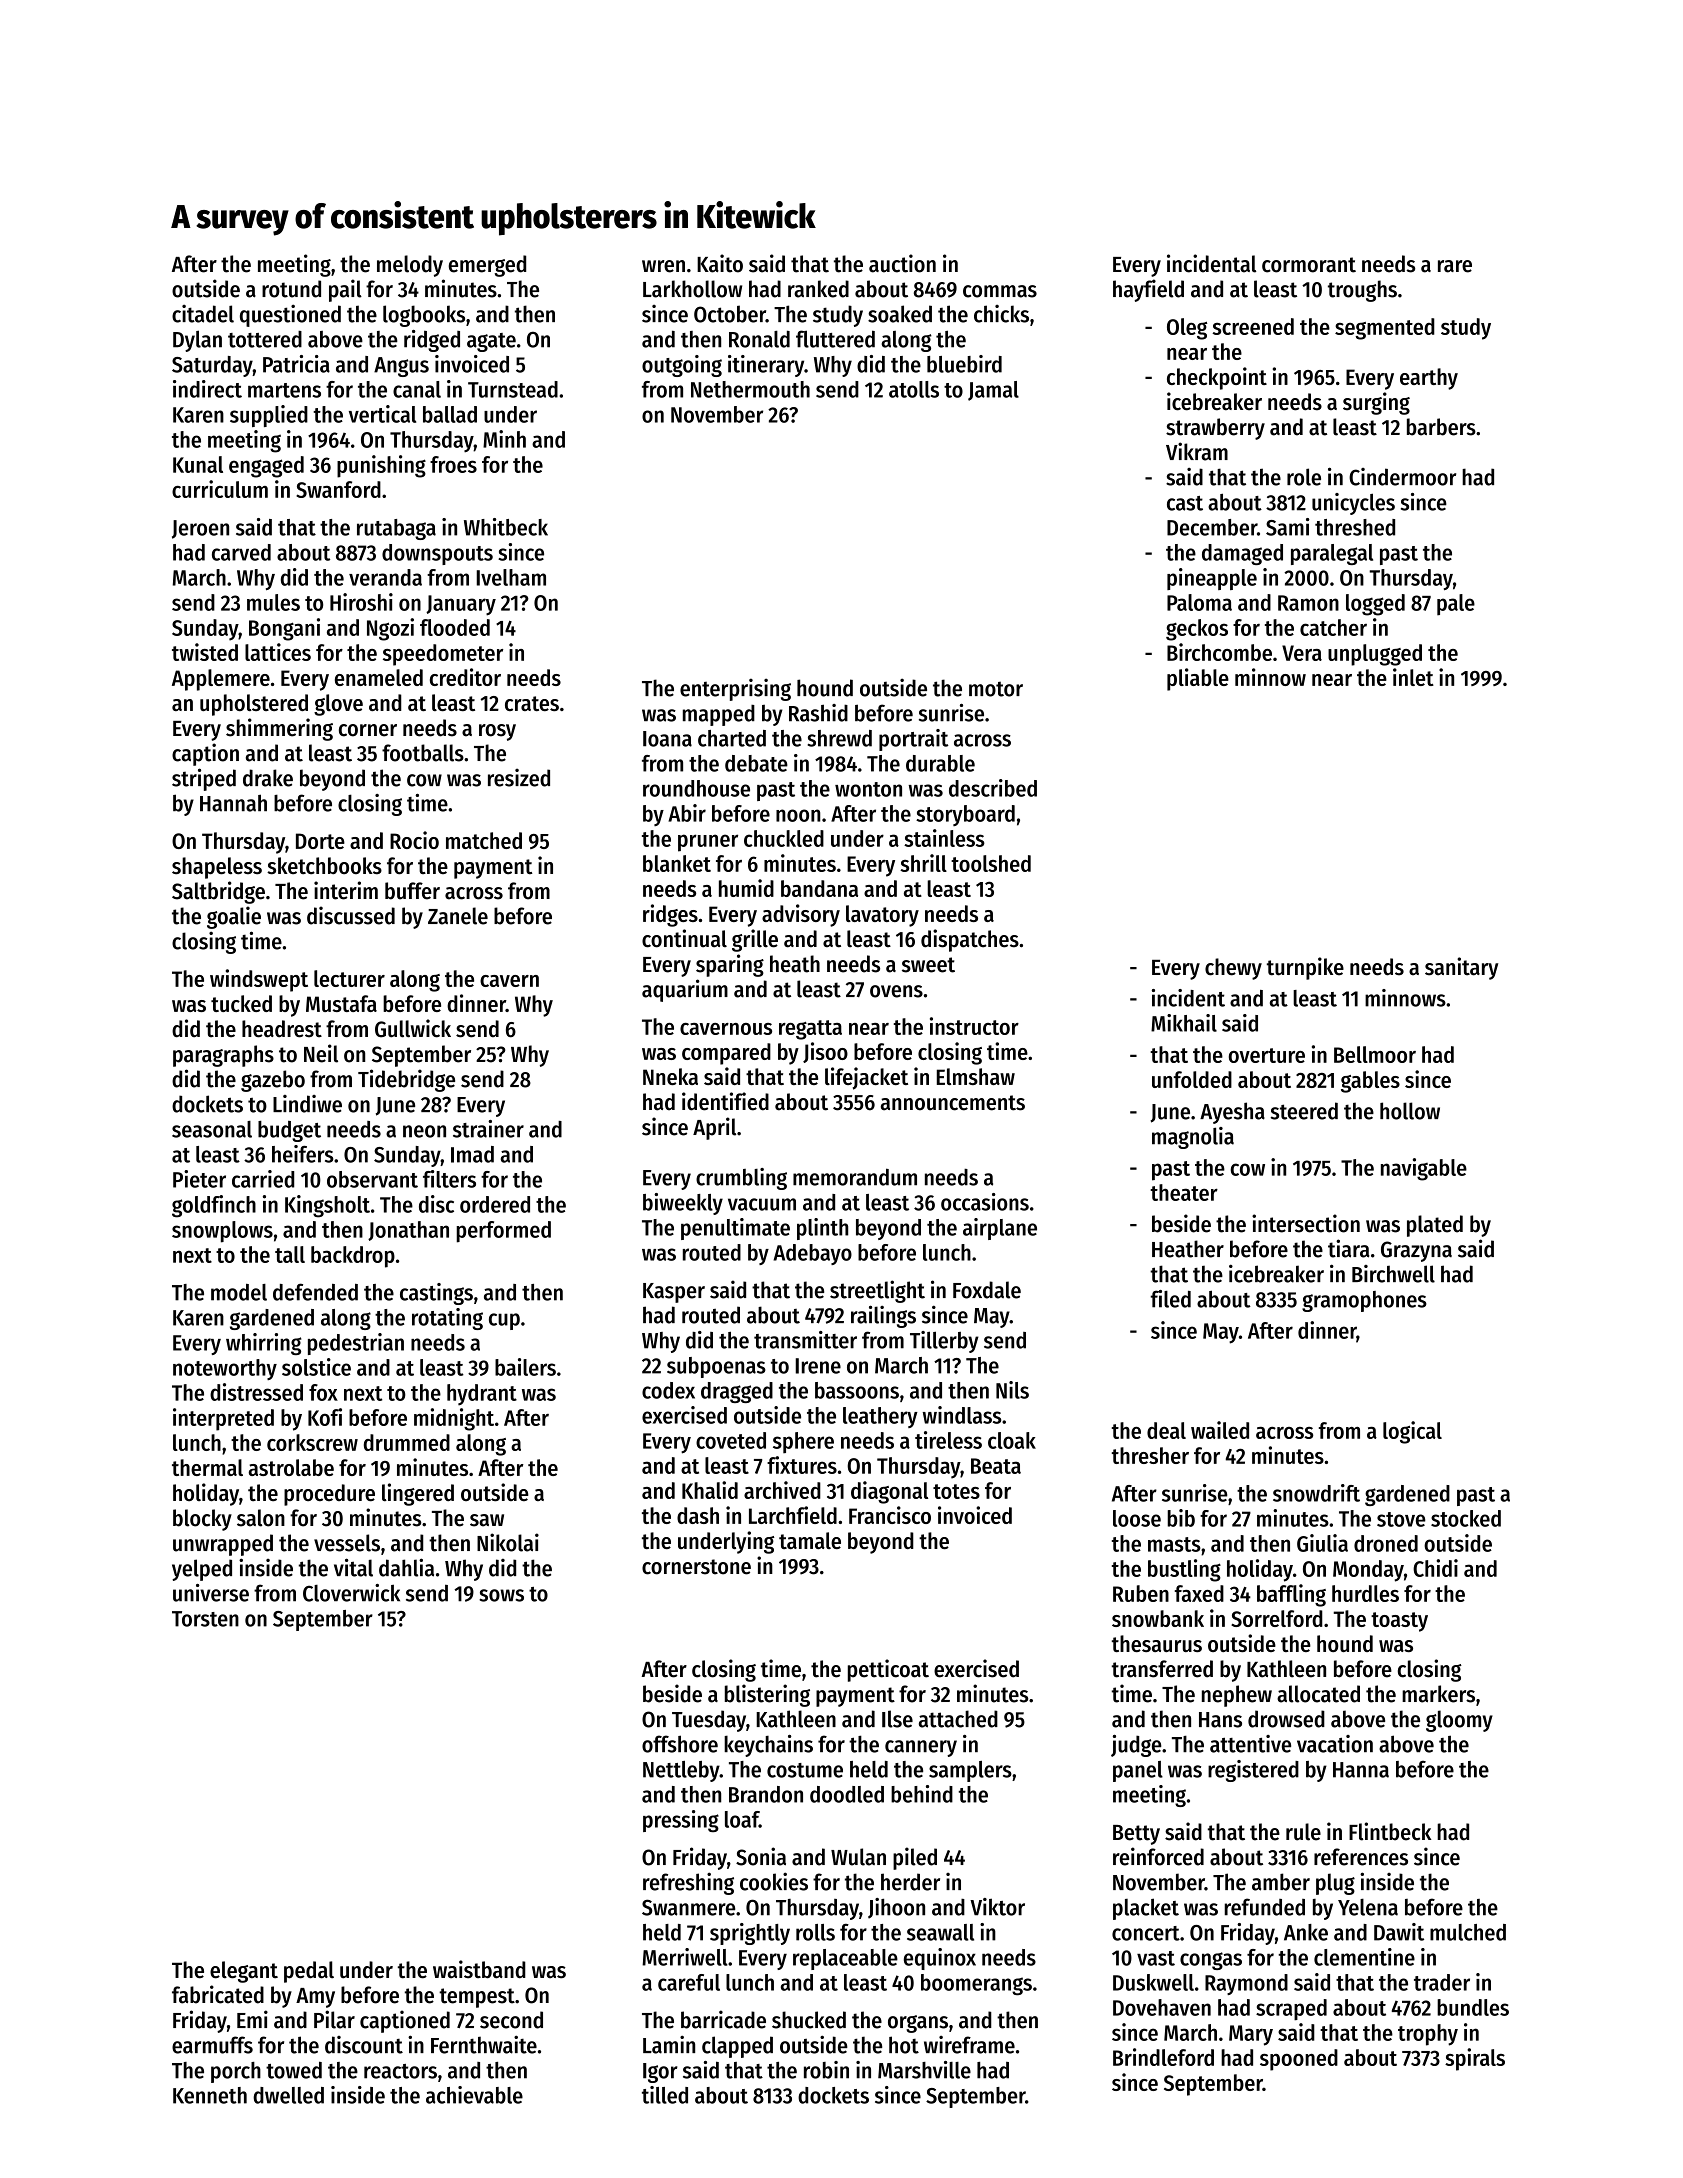 This screenshot has height=2178, width=1683. Describe the element at coordinates (996, 689) in the screenshot. I see `motor` at that location.
